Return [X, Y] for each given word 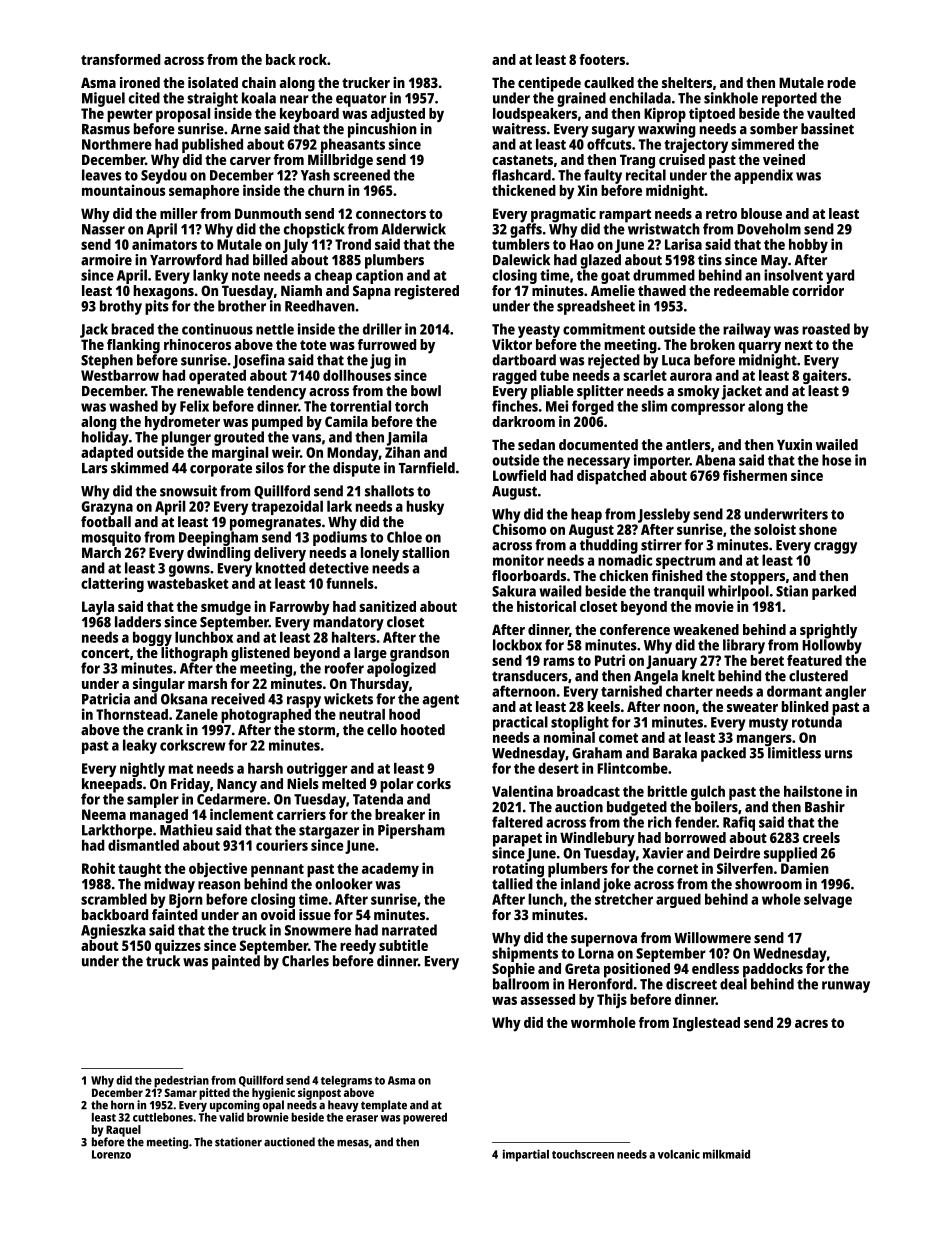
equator [361, 100]
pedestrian [181, 1081]
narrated [409, 930]
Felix [194, 406]
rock [313, 59]
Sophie [513, 970]
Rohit [98, 868]
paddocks [773, 970]
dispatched [611, 477]
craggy [835, 548]
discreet [691, 984]
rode [841, 82]
